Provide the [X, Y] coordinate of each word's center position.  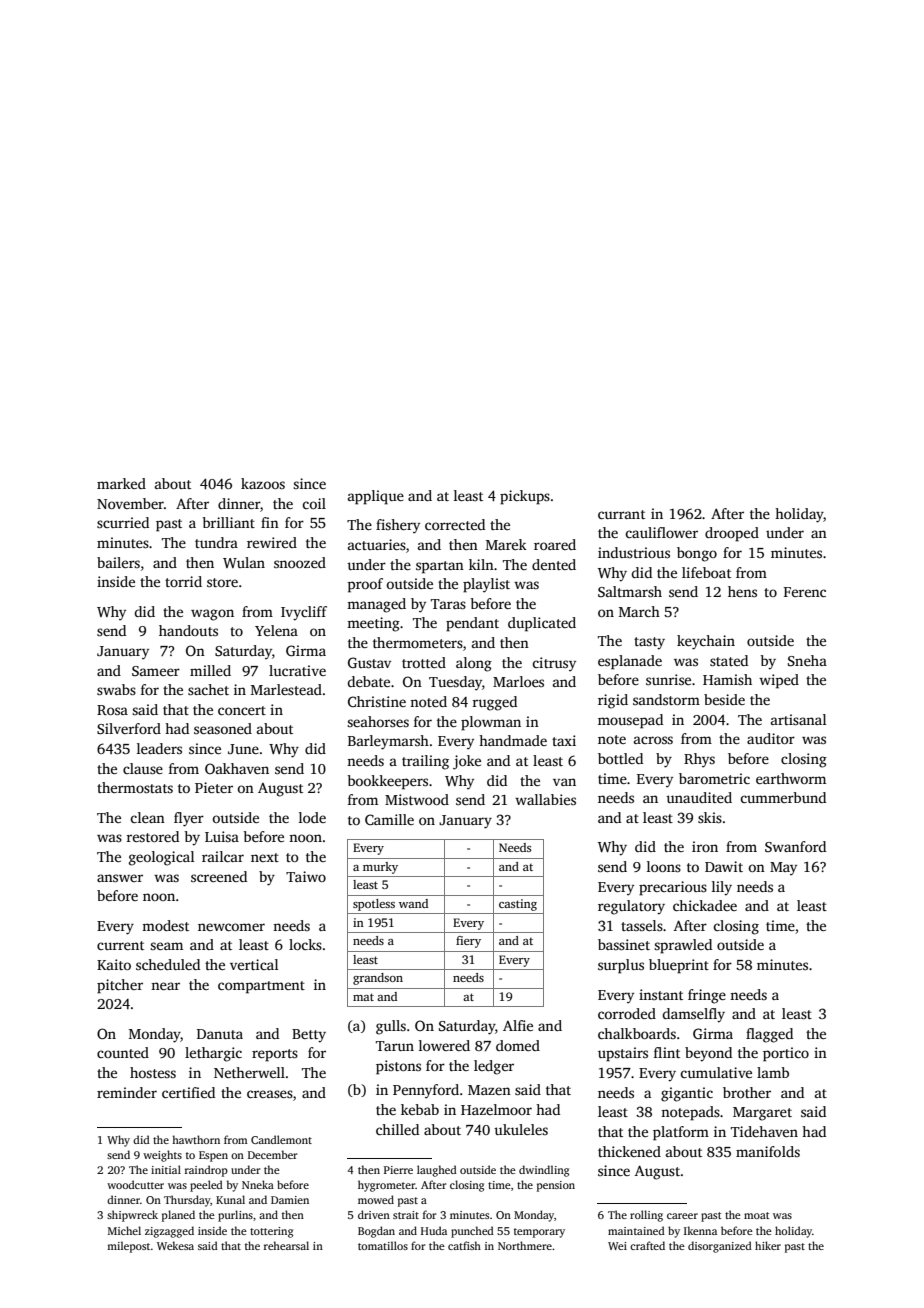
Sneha [807, 660]
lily [722, 888]
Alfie [518, 1025]
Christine [377, 701]
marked [121, 483]
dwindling [544, 1171]
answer [120, 878]
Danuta [220, 1034]
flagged [769, 1035]
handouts [188, 630]
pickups [525, 497]
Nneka [258, 1184]
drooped [732, 534]
